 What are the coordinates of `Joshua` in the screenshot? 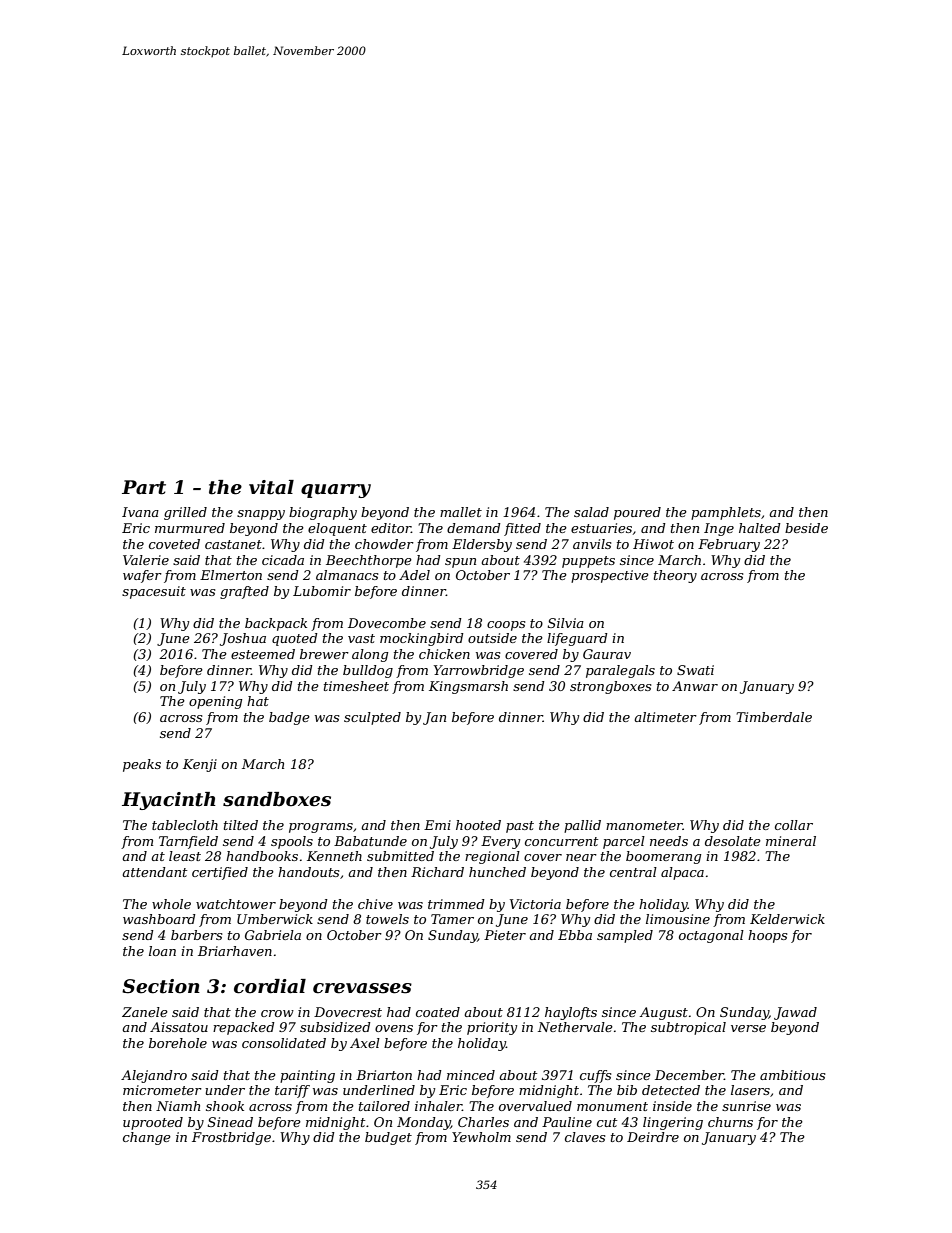 It's located at (243, 639).
